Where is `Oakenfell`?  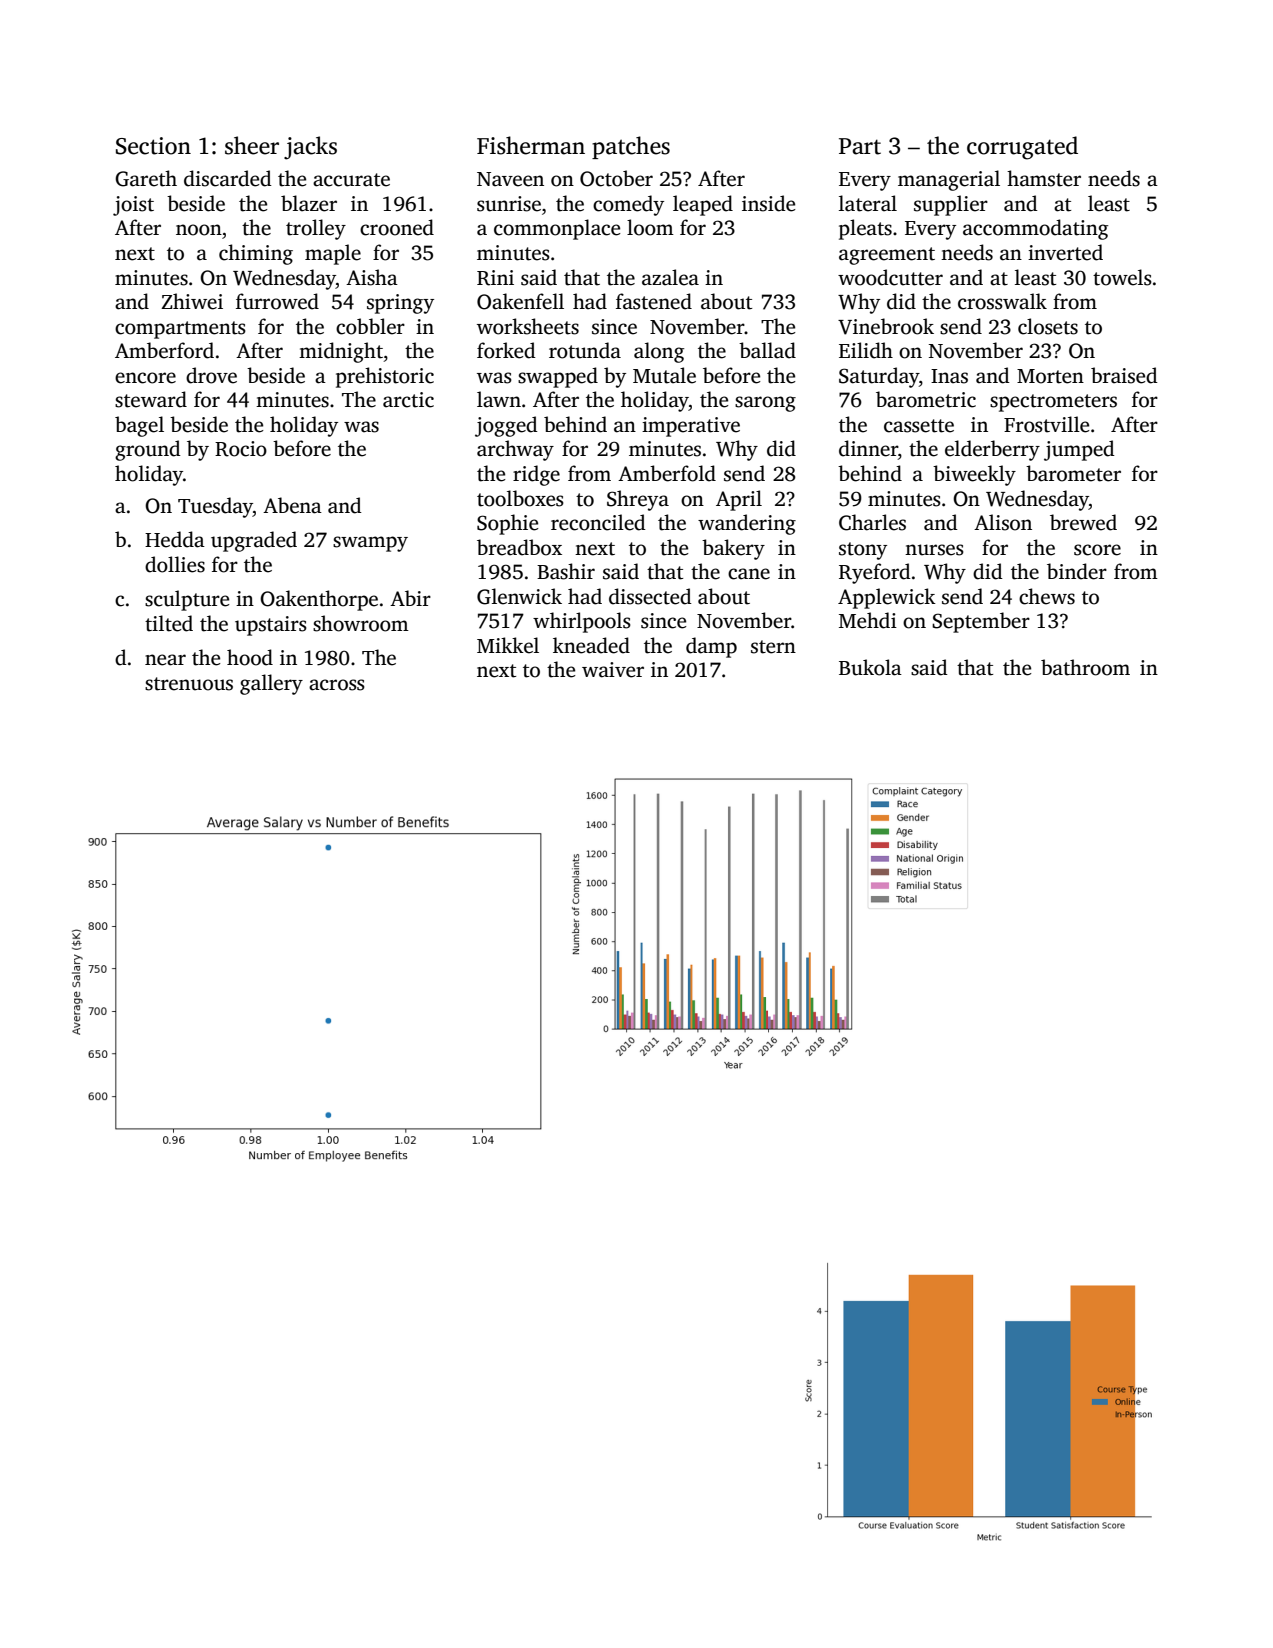 Oakenfell is located at coordinates (520, 301).
